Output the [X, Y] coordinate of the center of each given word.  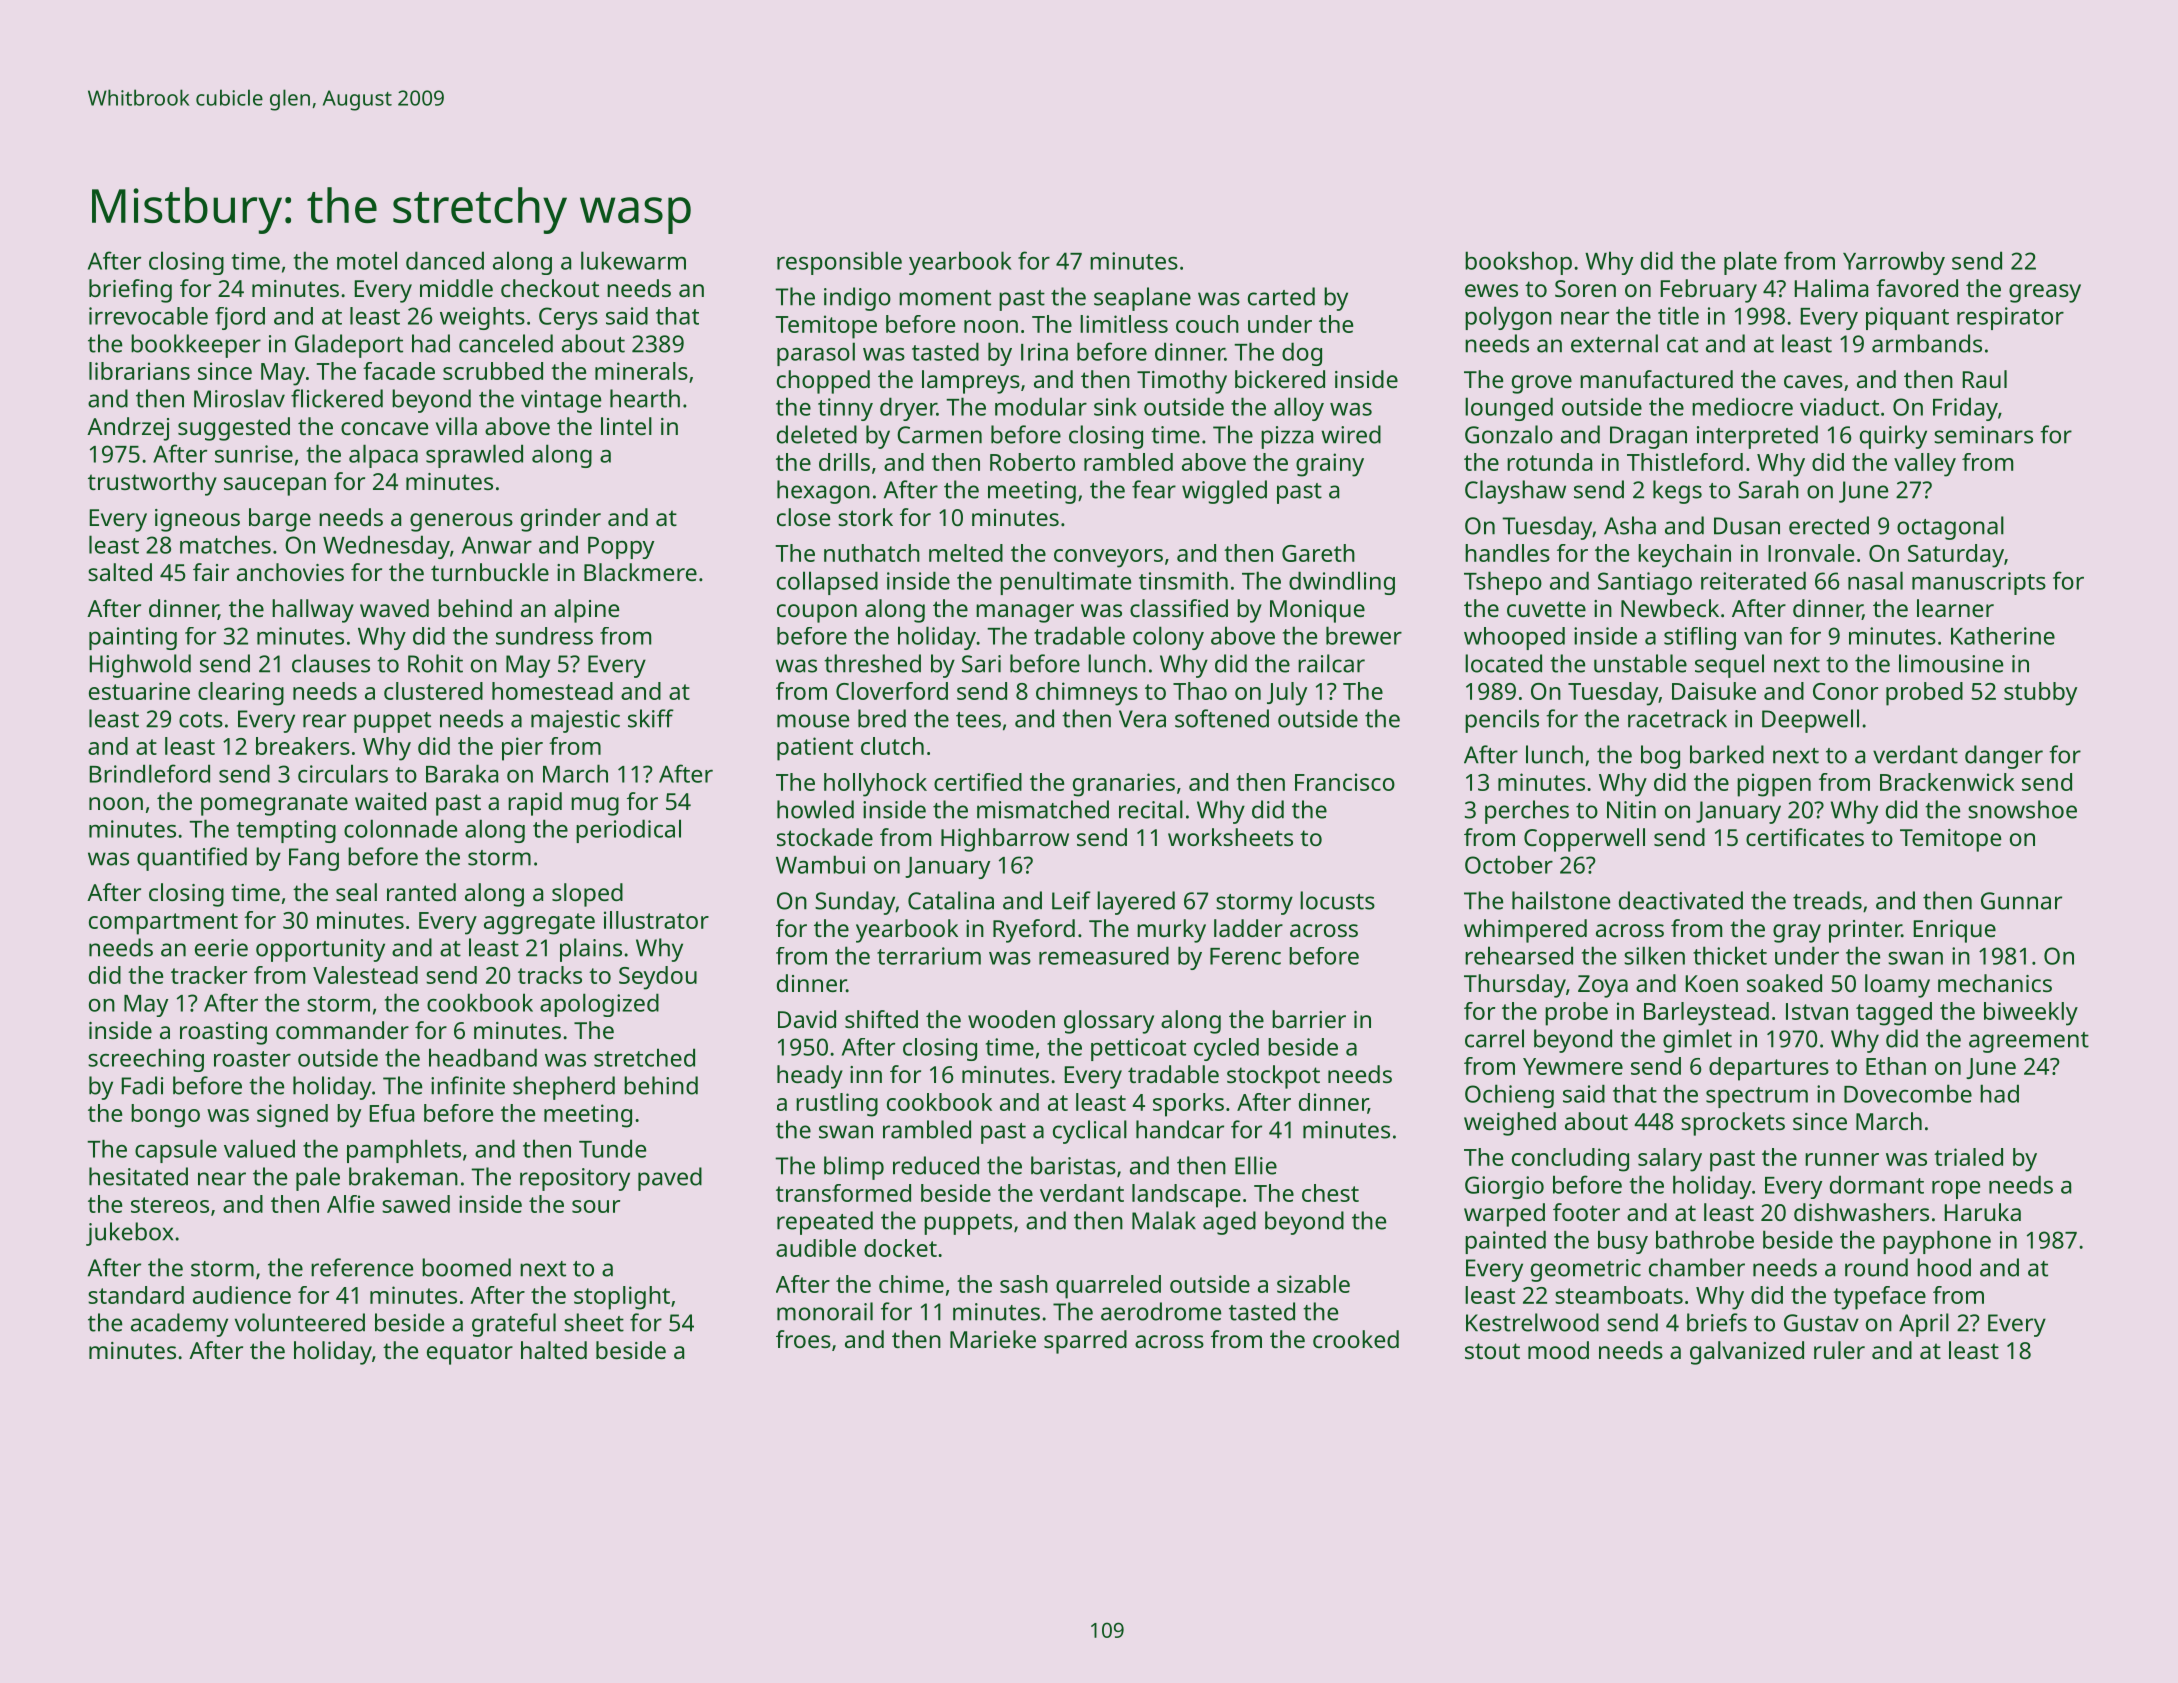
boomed [466, 1267]
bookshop [1518, 263]
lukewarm [633, 260]
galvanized [1747, 1353]
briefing [130, 291]
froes [803, 1339]
